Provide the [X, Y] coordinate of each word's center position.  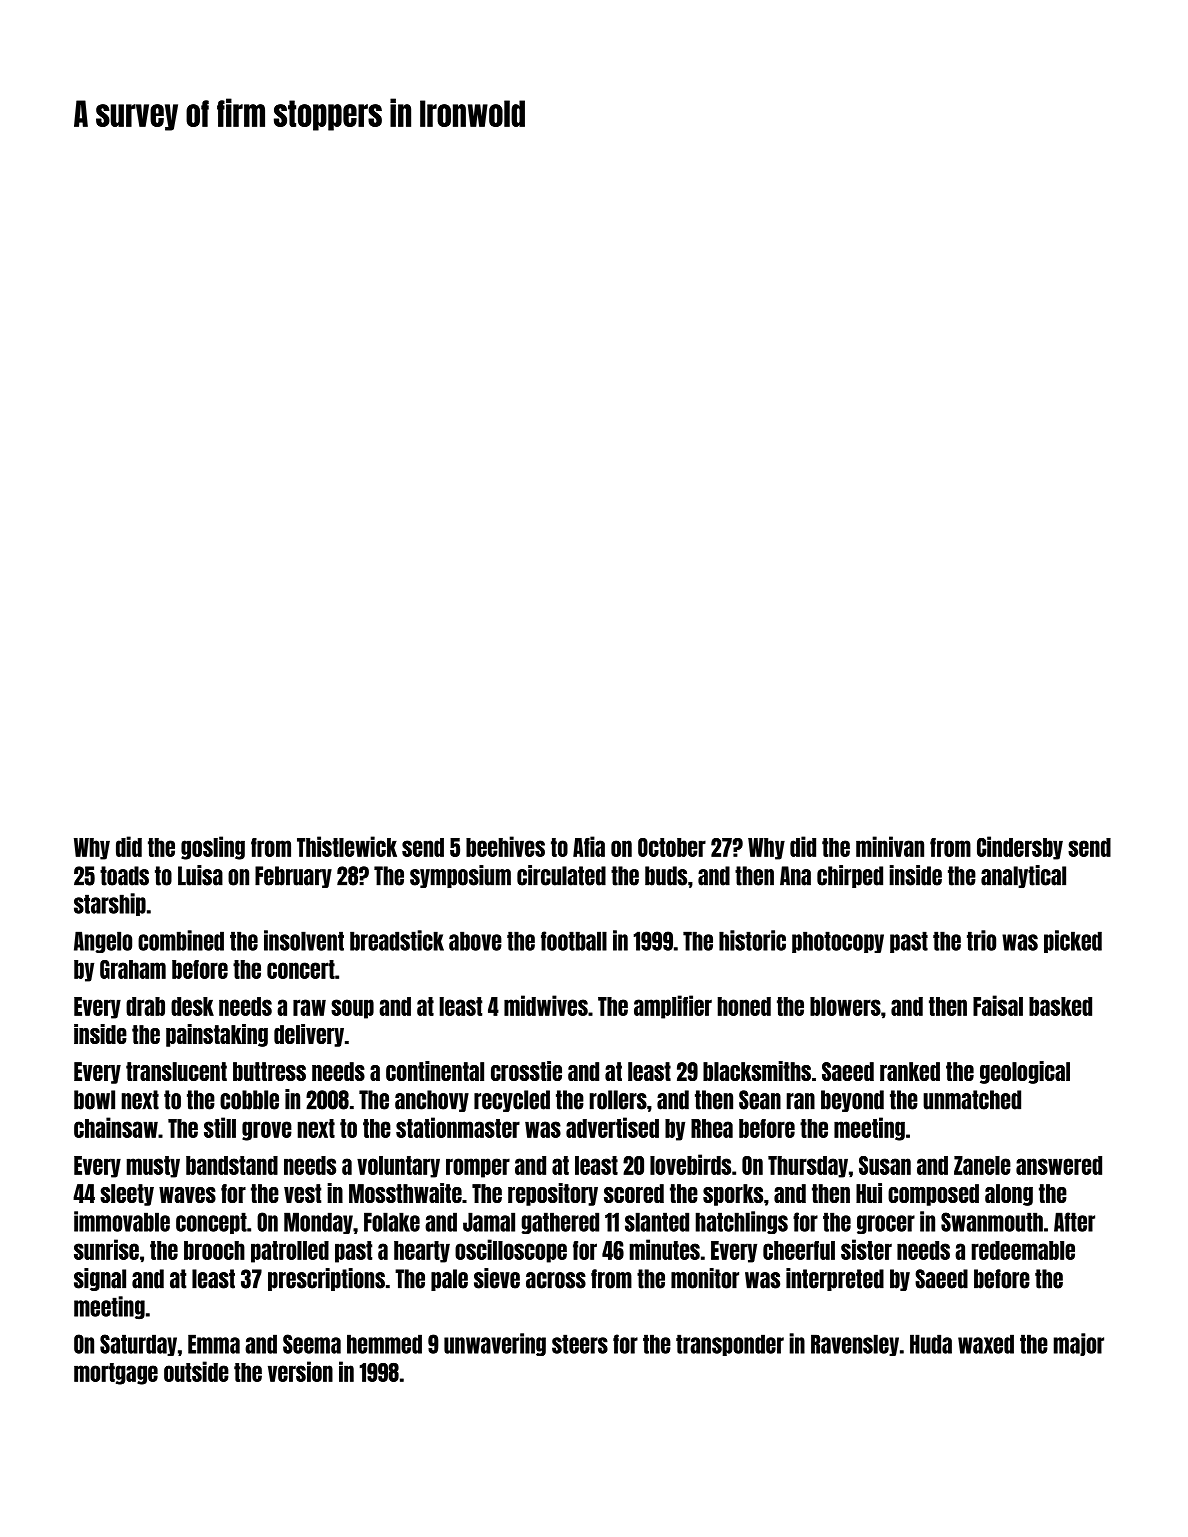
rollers [618, 1100]
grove [267, 1131]
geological [1025, 1072]
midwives [546, 1005]
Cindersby [1020, 848]
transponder [730, 1345]
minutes [665, 1249]
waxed [986, 1344]
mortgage [116, 1374]
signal [100, 1279]
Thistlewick [347, 846]
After [1074, 1222]
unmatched [972, 1100]
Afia [589, 846]
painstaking [217, 1035]
